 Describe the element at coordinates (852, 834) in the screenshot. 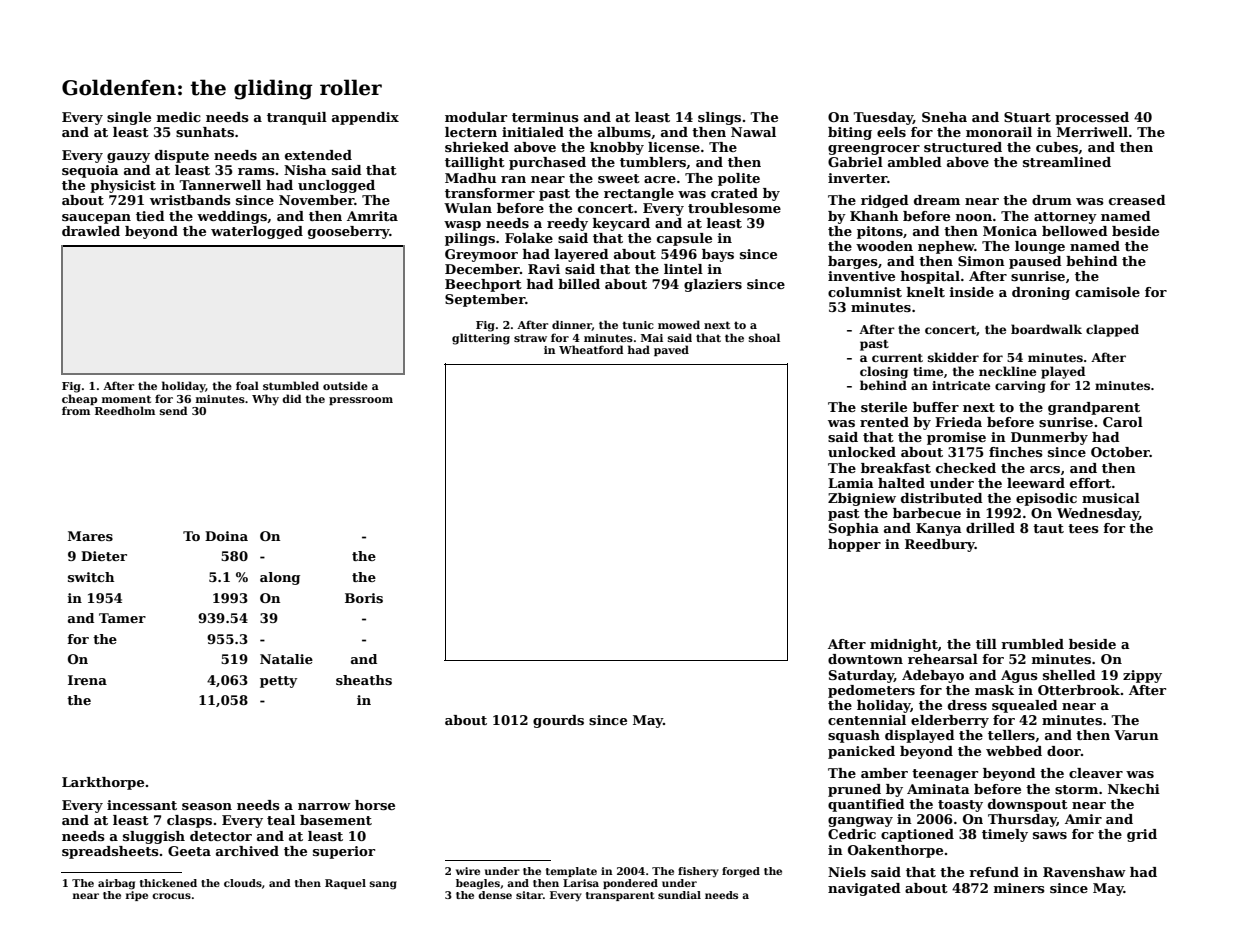

I see `Cedric` at that location.
